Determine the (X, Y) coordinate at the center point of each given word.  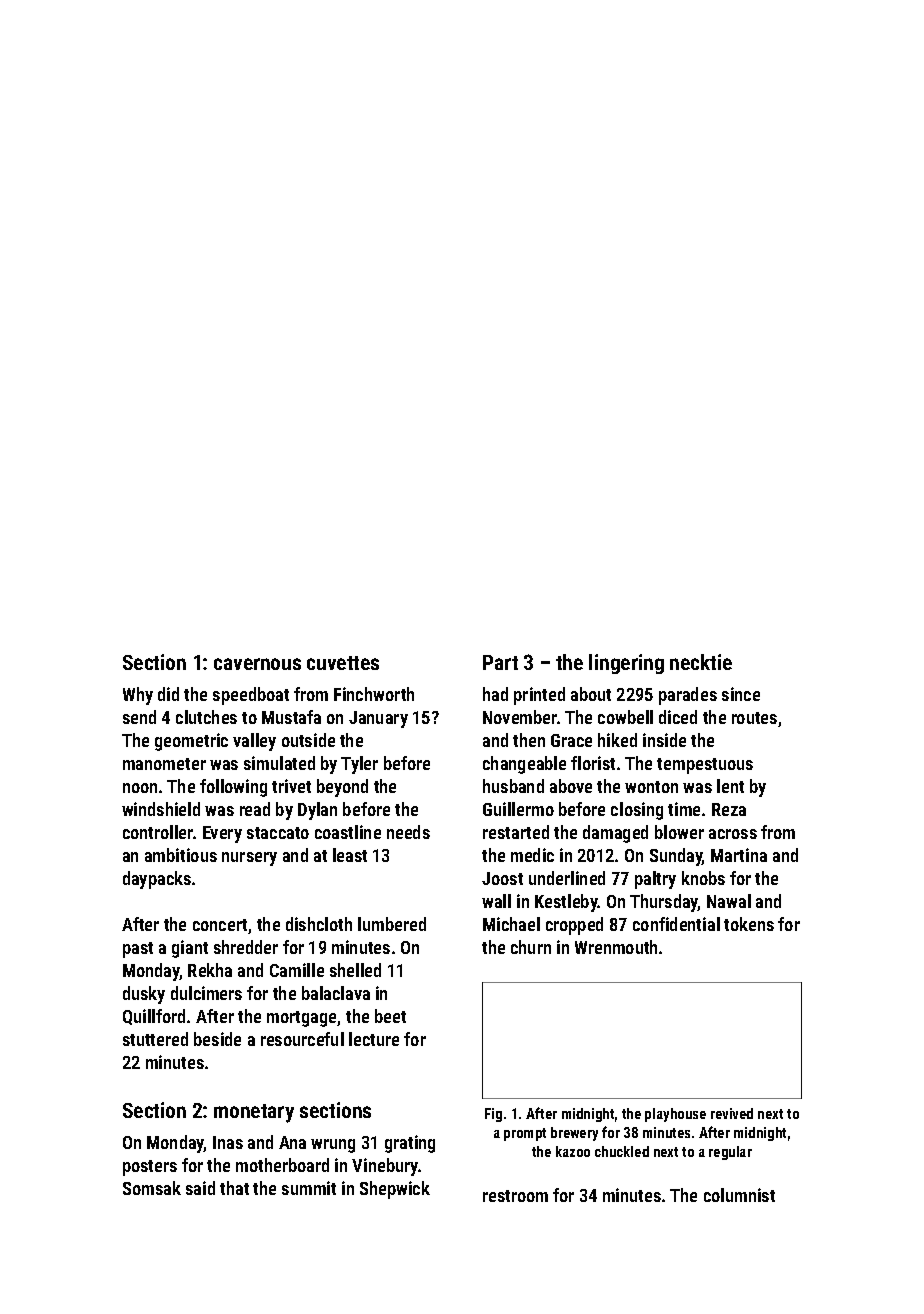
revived (732, 1113)
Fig (493, 1115)
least (350, 855)
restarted (516, 832)
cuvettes (343, 663)
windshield (161, 809)
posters (150, 1168)
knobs (703, 878)
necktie (701, 662)
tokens (749, 924)
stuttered (155, 1039)
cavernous (257, 664)
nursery (249, 859)
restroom (515, 1196)
